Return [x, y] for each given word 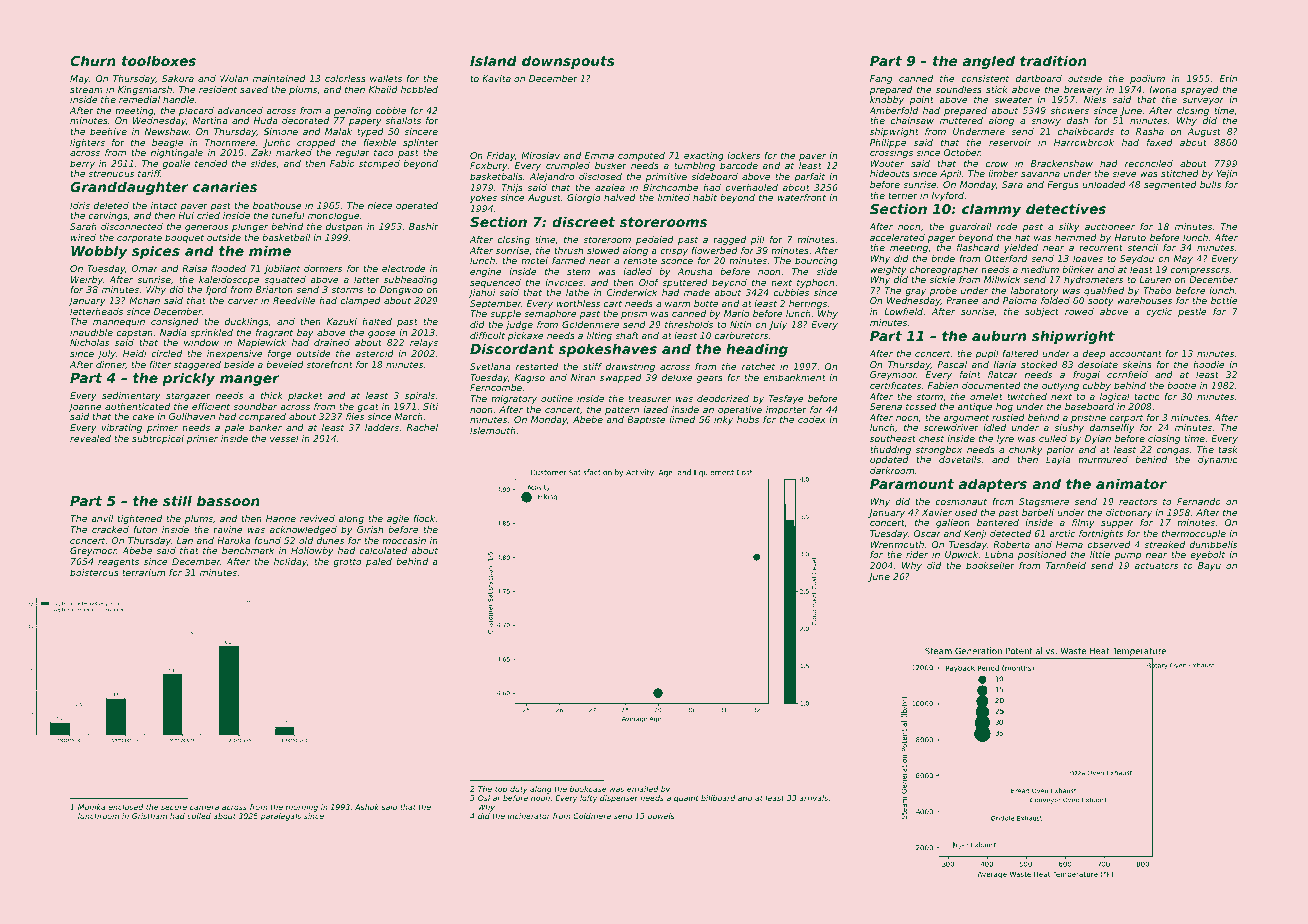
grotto [347, 562]
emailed [642, 789]
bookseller [990, 565]
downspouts [568, 62]
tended [211, 163]
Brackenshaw [1062, 163]
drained [332, 342]
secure [174, 807]
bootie [1181, 385]
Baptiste [646, 420]
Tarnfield [1066, 565]
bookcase [588, 789]
